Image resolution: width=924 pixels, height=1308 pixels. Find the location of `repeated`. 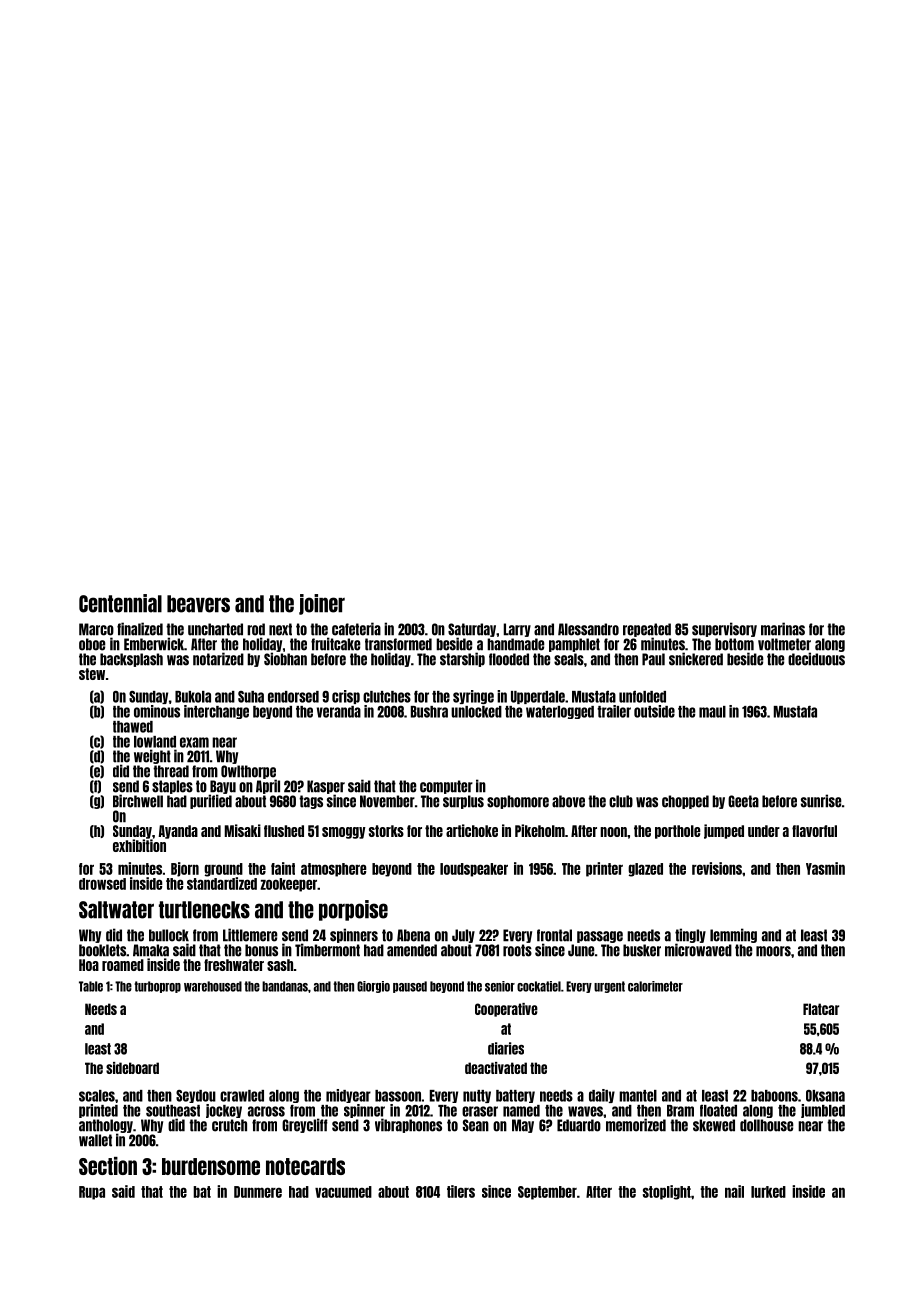

repeated is located at coordinates (647, 630).
